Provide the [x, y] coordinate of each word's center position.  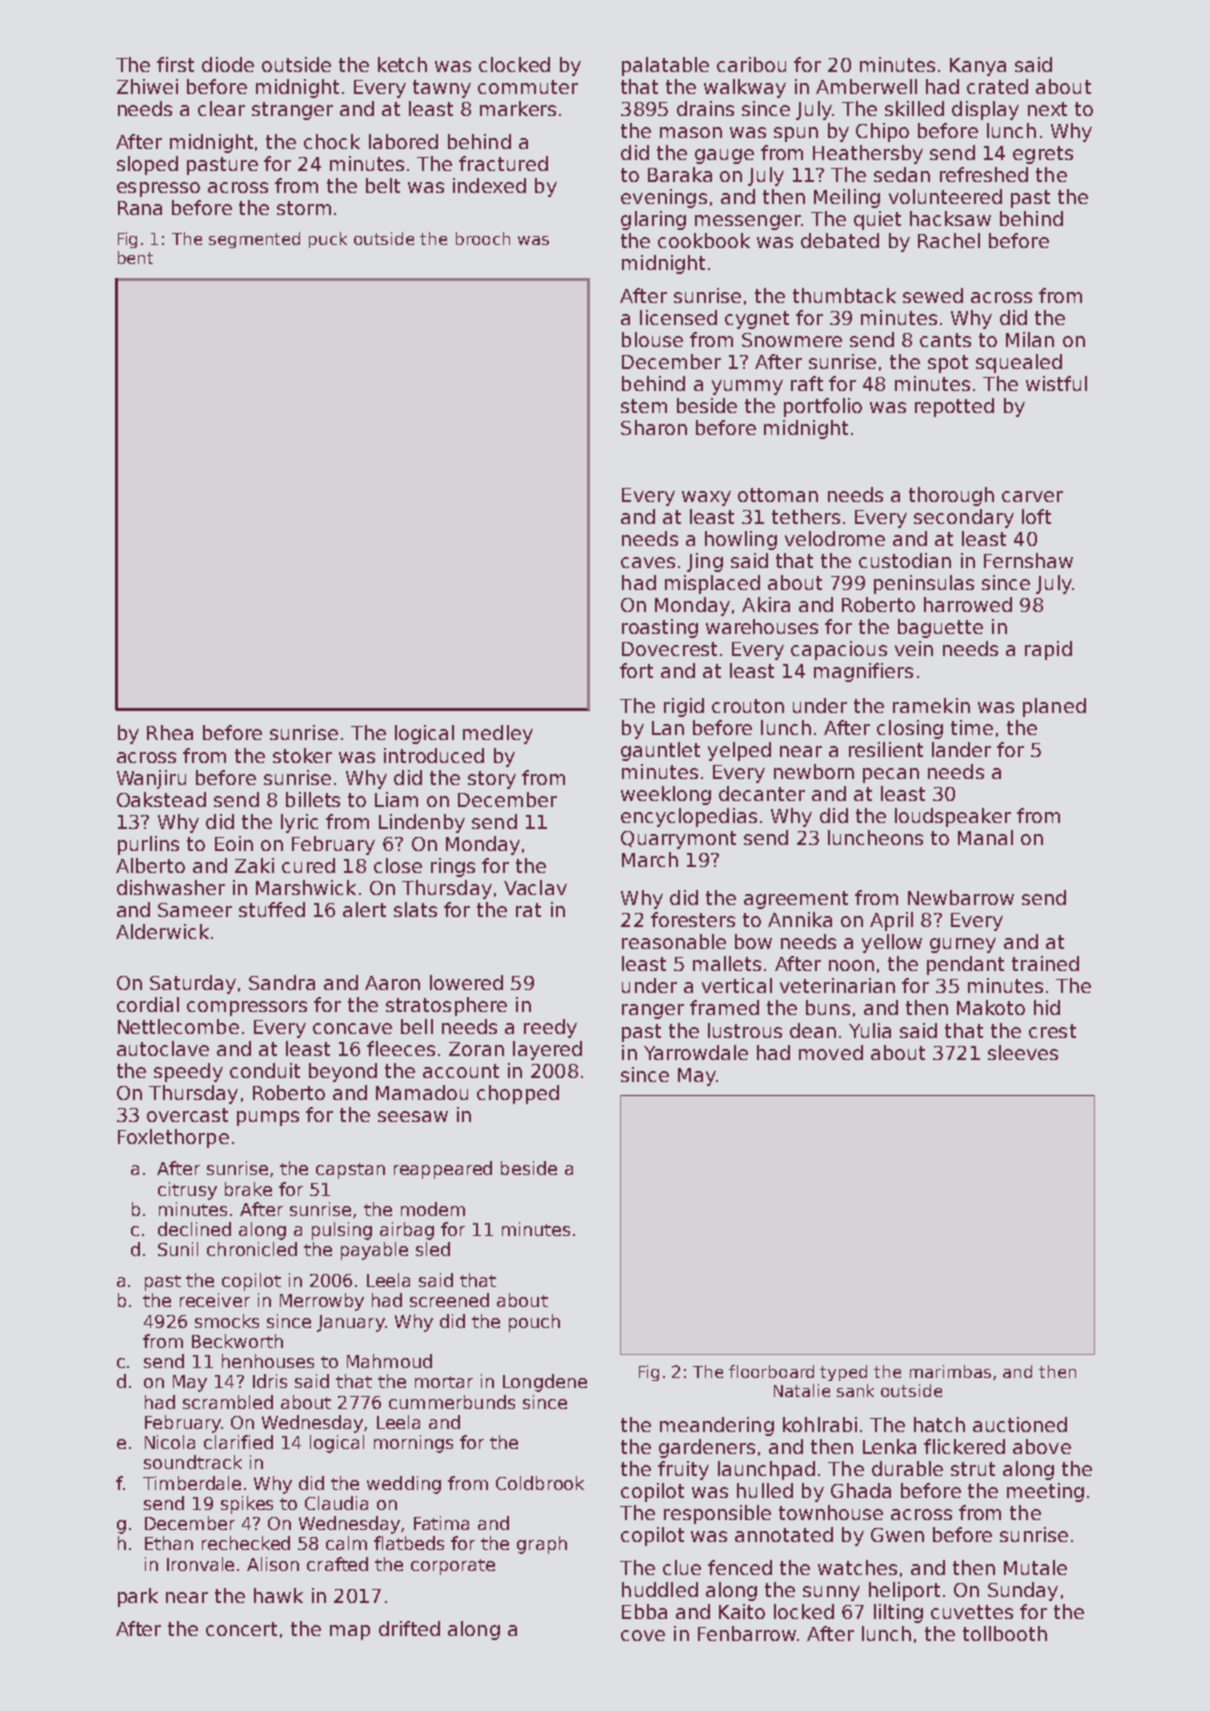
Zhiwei [147, 86]
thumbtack [844, 295]
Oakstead [161, 799]
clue [682, 1567]
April [891, 921]
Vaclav [535, 887]
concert [241, 1629]
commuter [528, 87]
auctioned [1020, 1424]
